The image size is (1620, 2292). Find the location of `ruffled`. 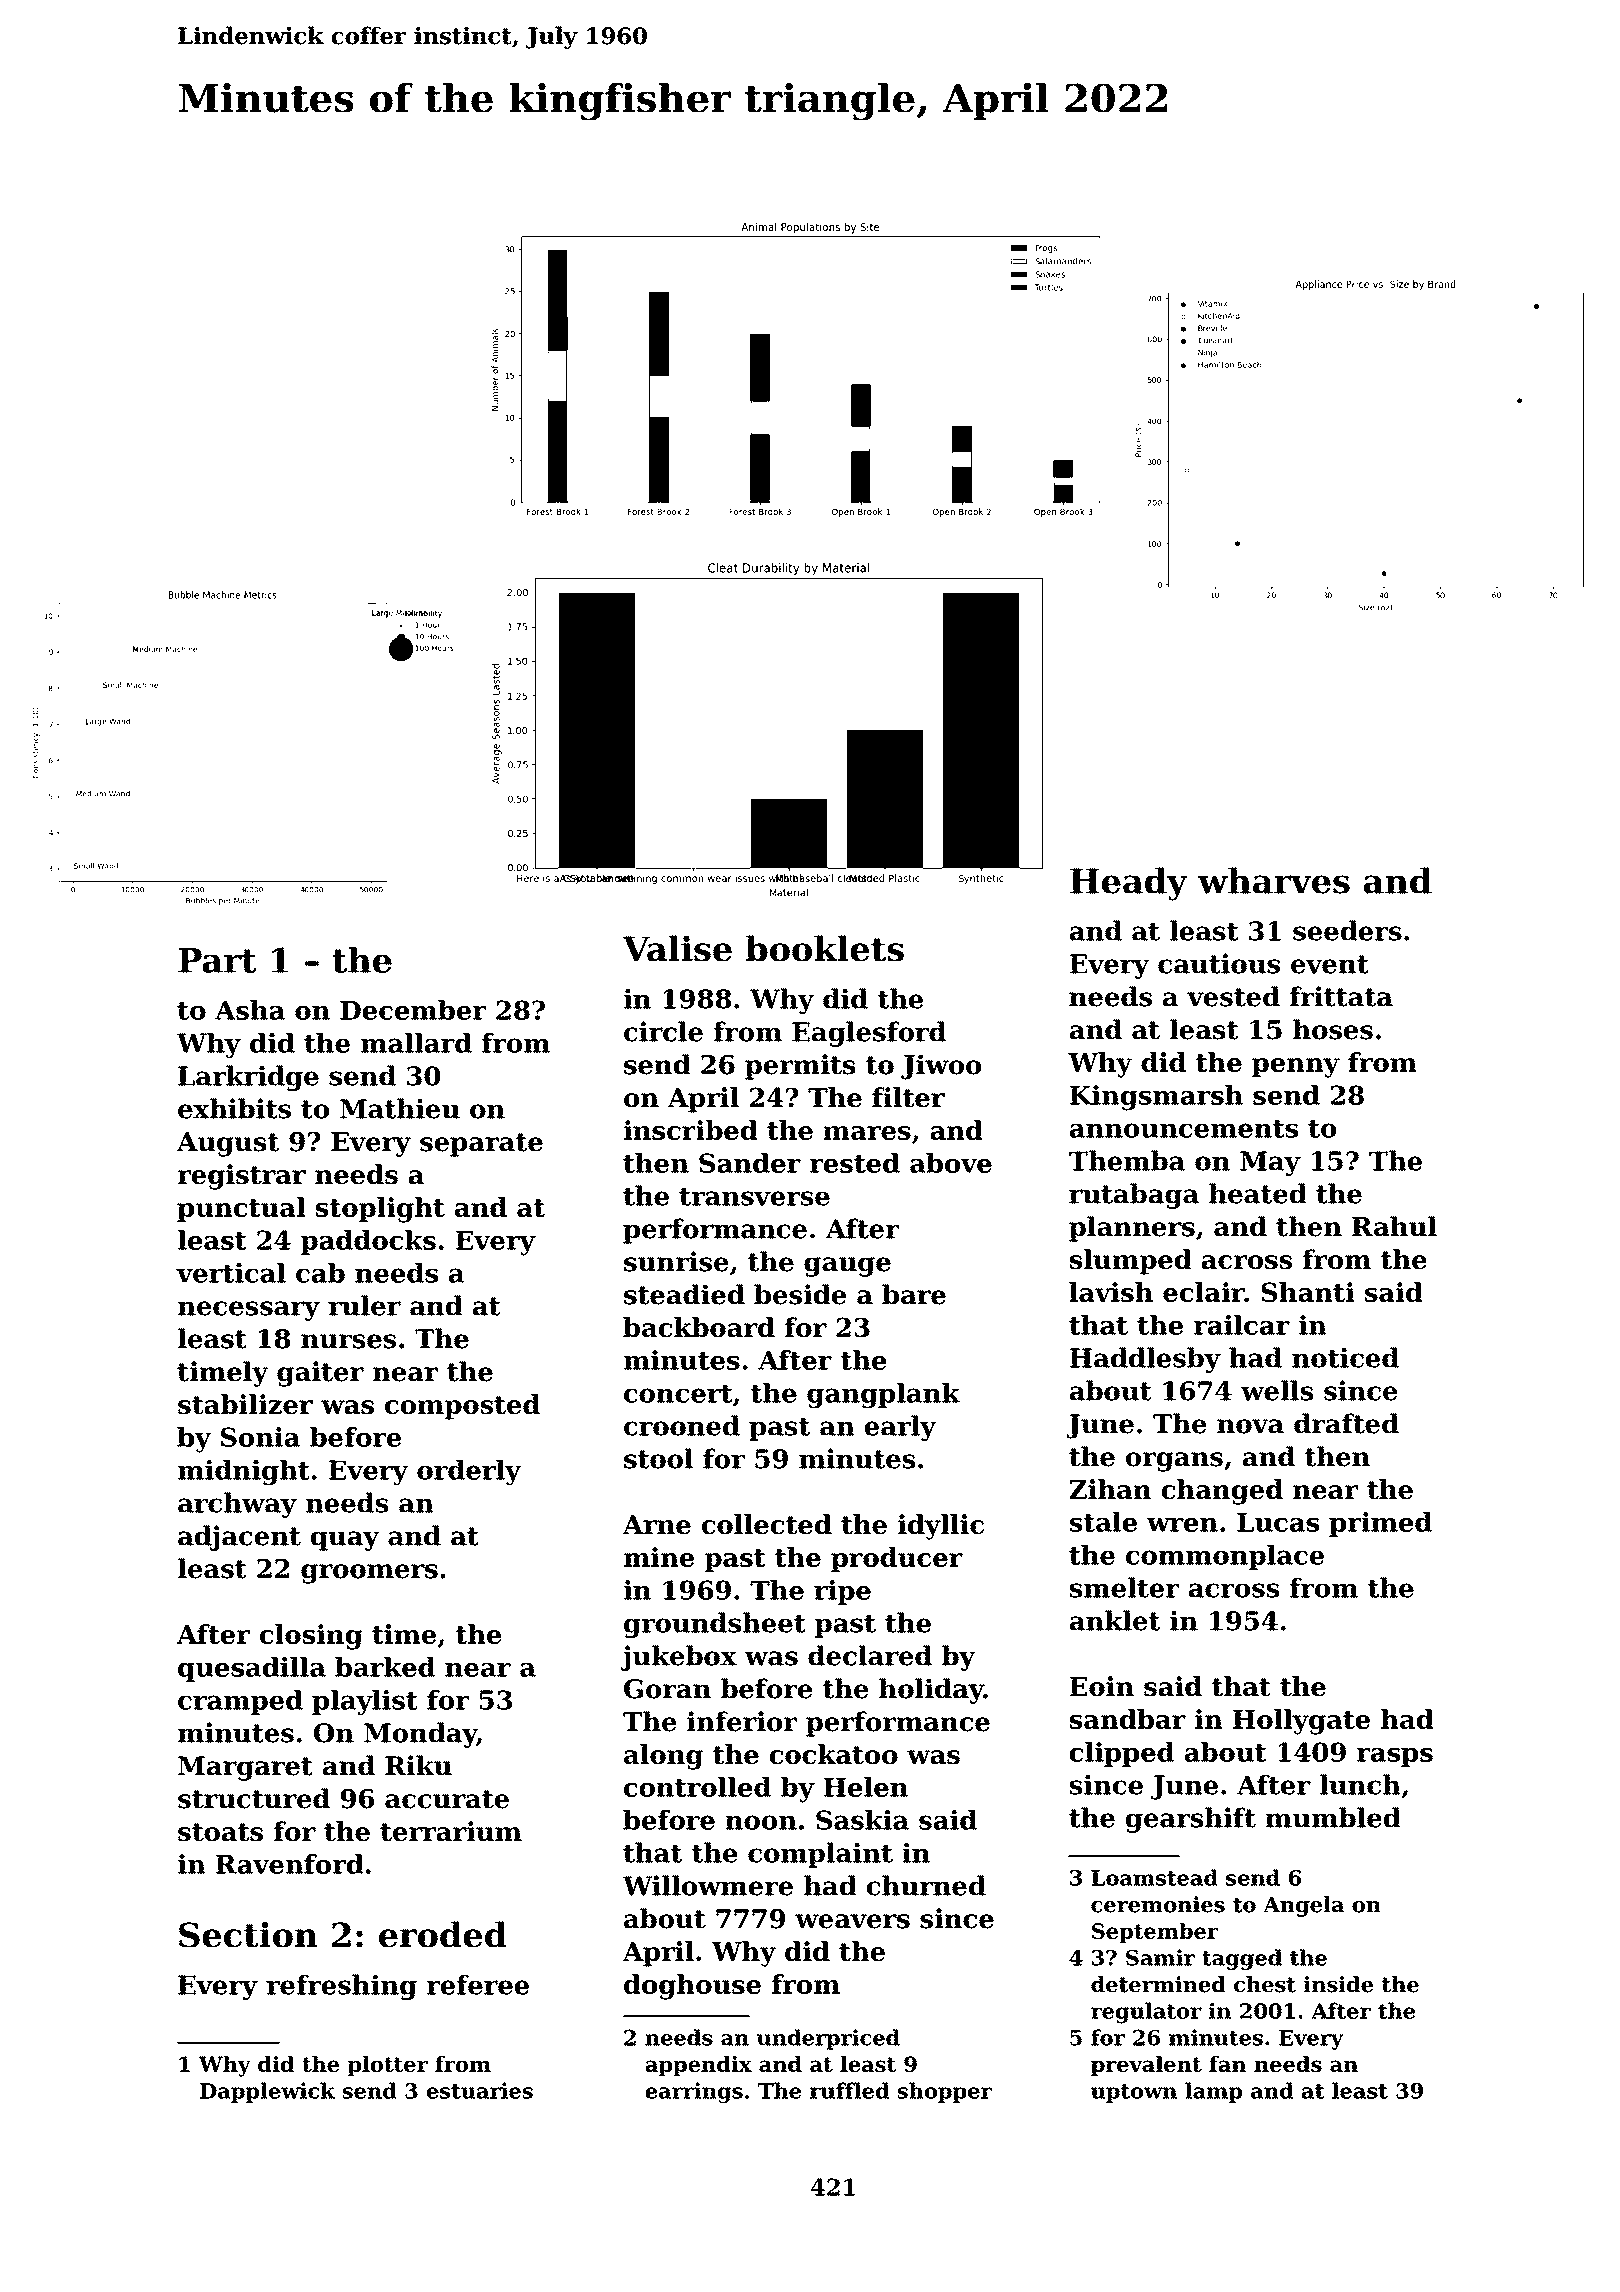

ruffled is located at coordinates (849, 2090).
